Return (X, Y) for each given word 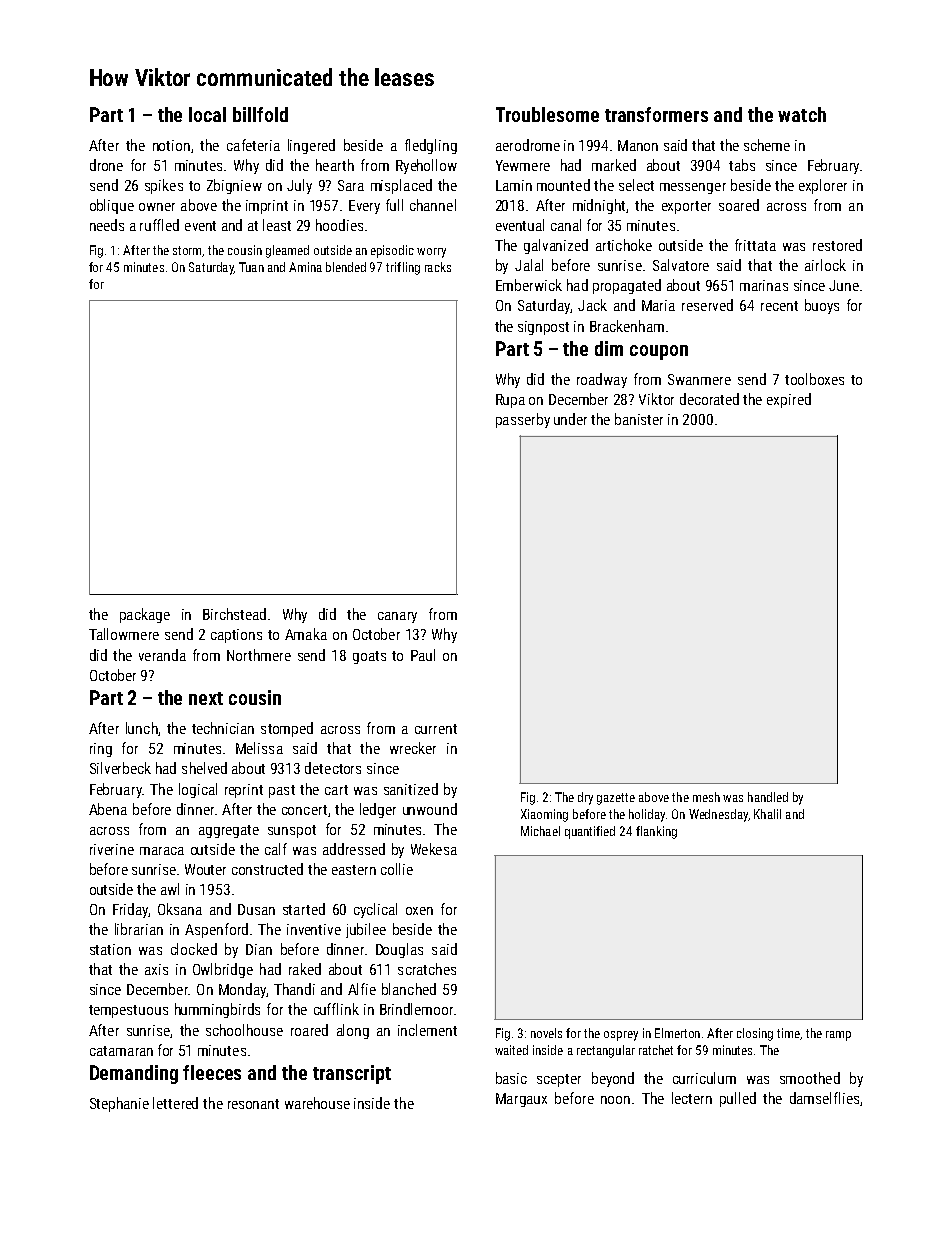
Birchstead (234, 614)
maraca (162, 851)
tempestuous (128, 1011)
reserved (707, 305)
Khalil (767, 814)
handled (768, 797)
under (570, 419)
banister (639, 419)
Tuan (251, 267)
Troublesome (547, 114)
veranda (162, 655)
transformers (656, 114)
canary (397, 617)
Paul (423, 655)
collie (397, 869)
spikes (164, 186)
